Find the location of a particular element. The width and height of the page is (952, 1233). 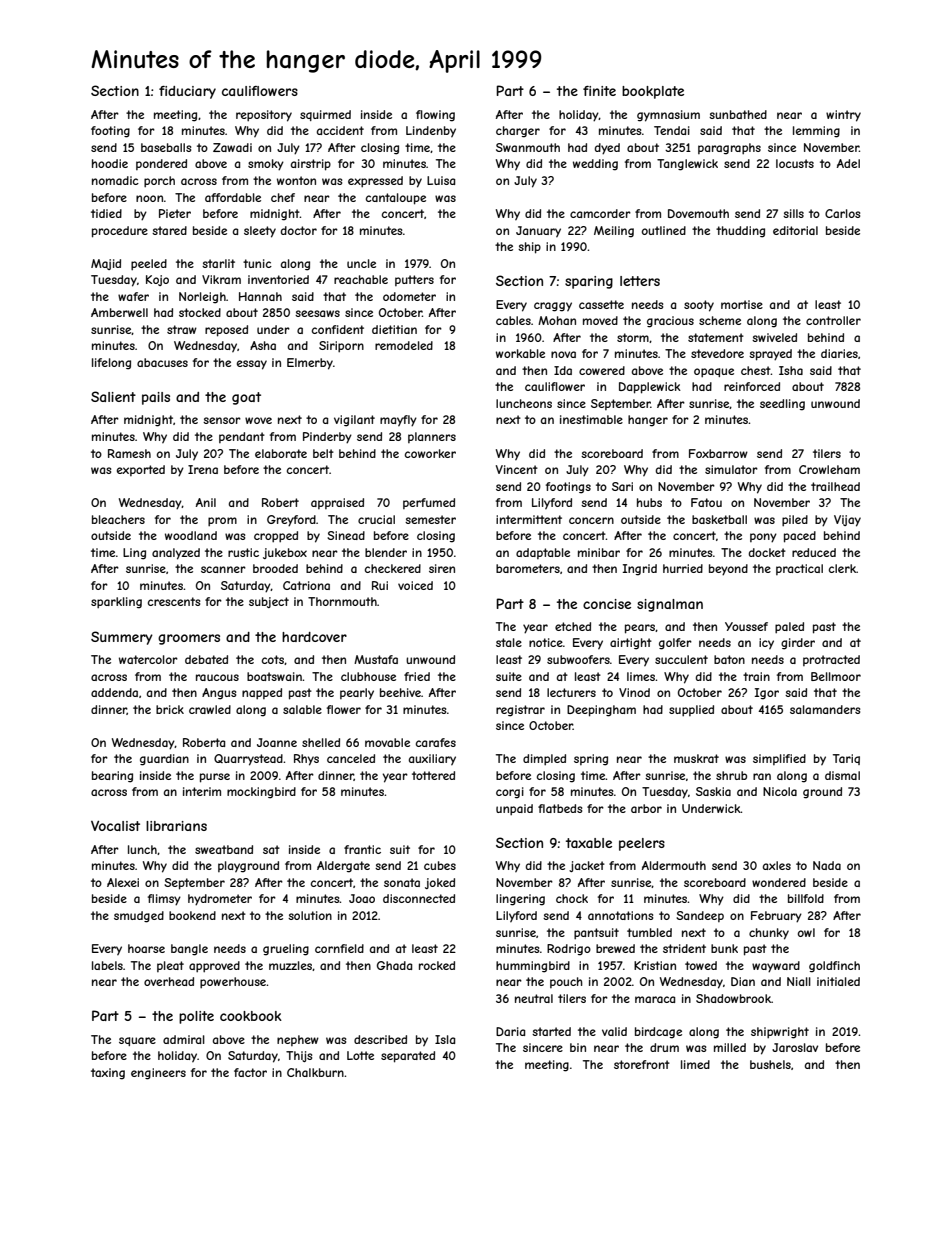

nomadic is located at coordinates (115, 180).
